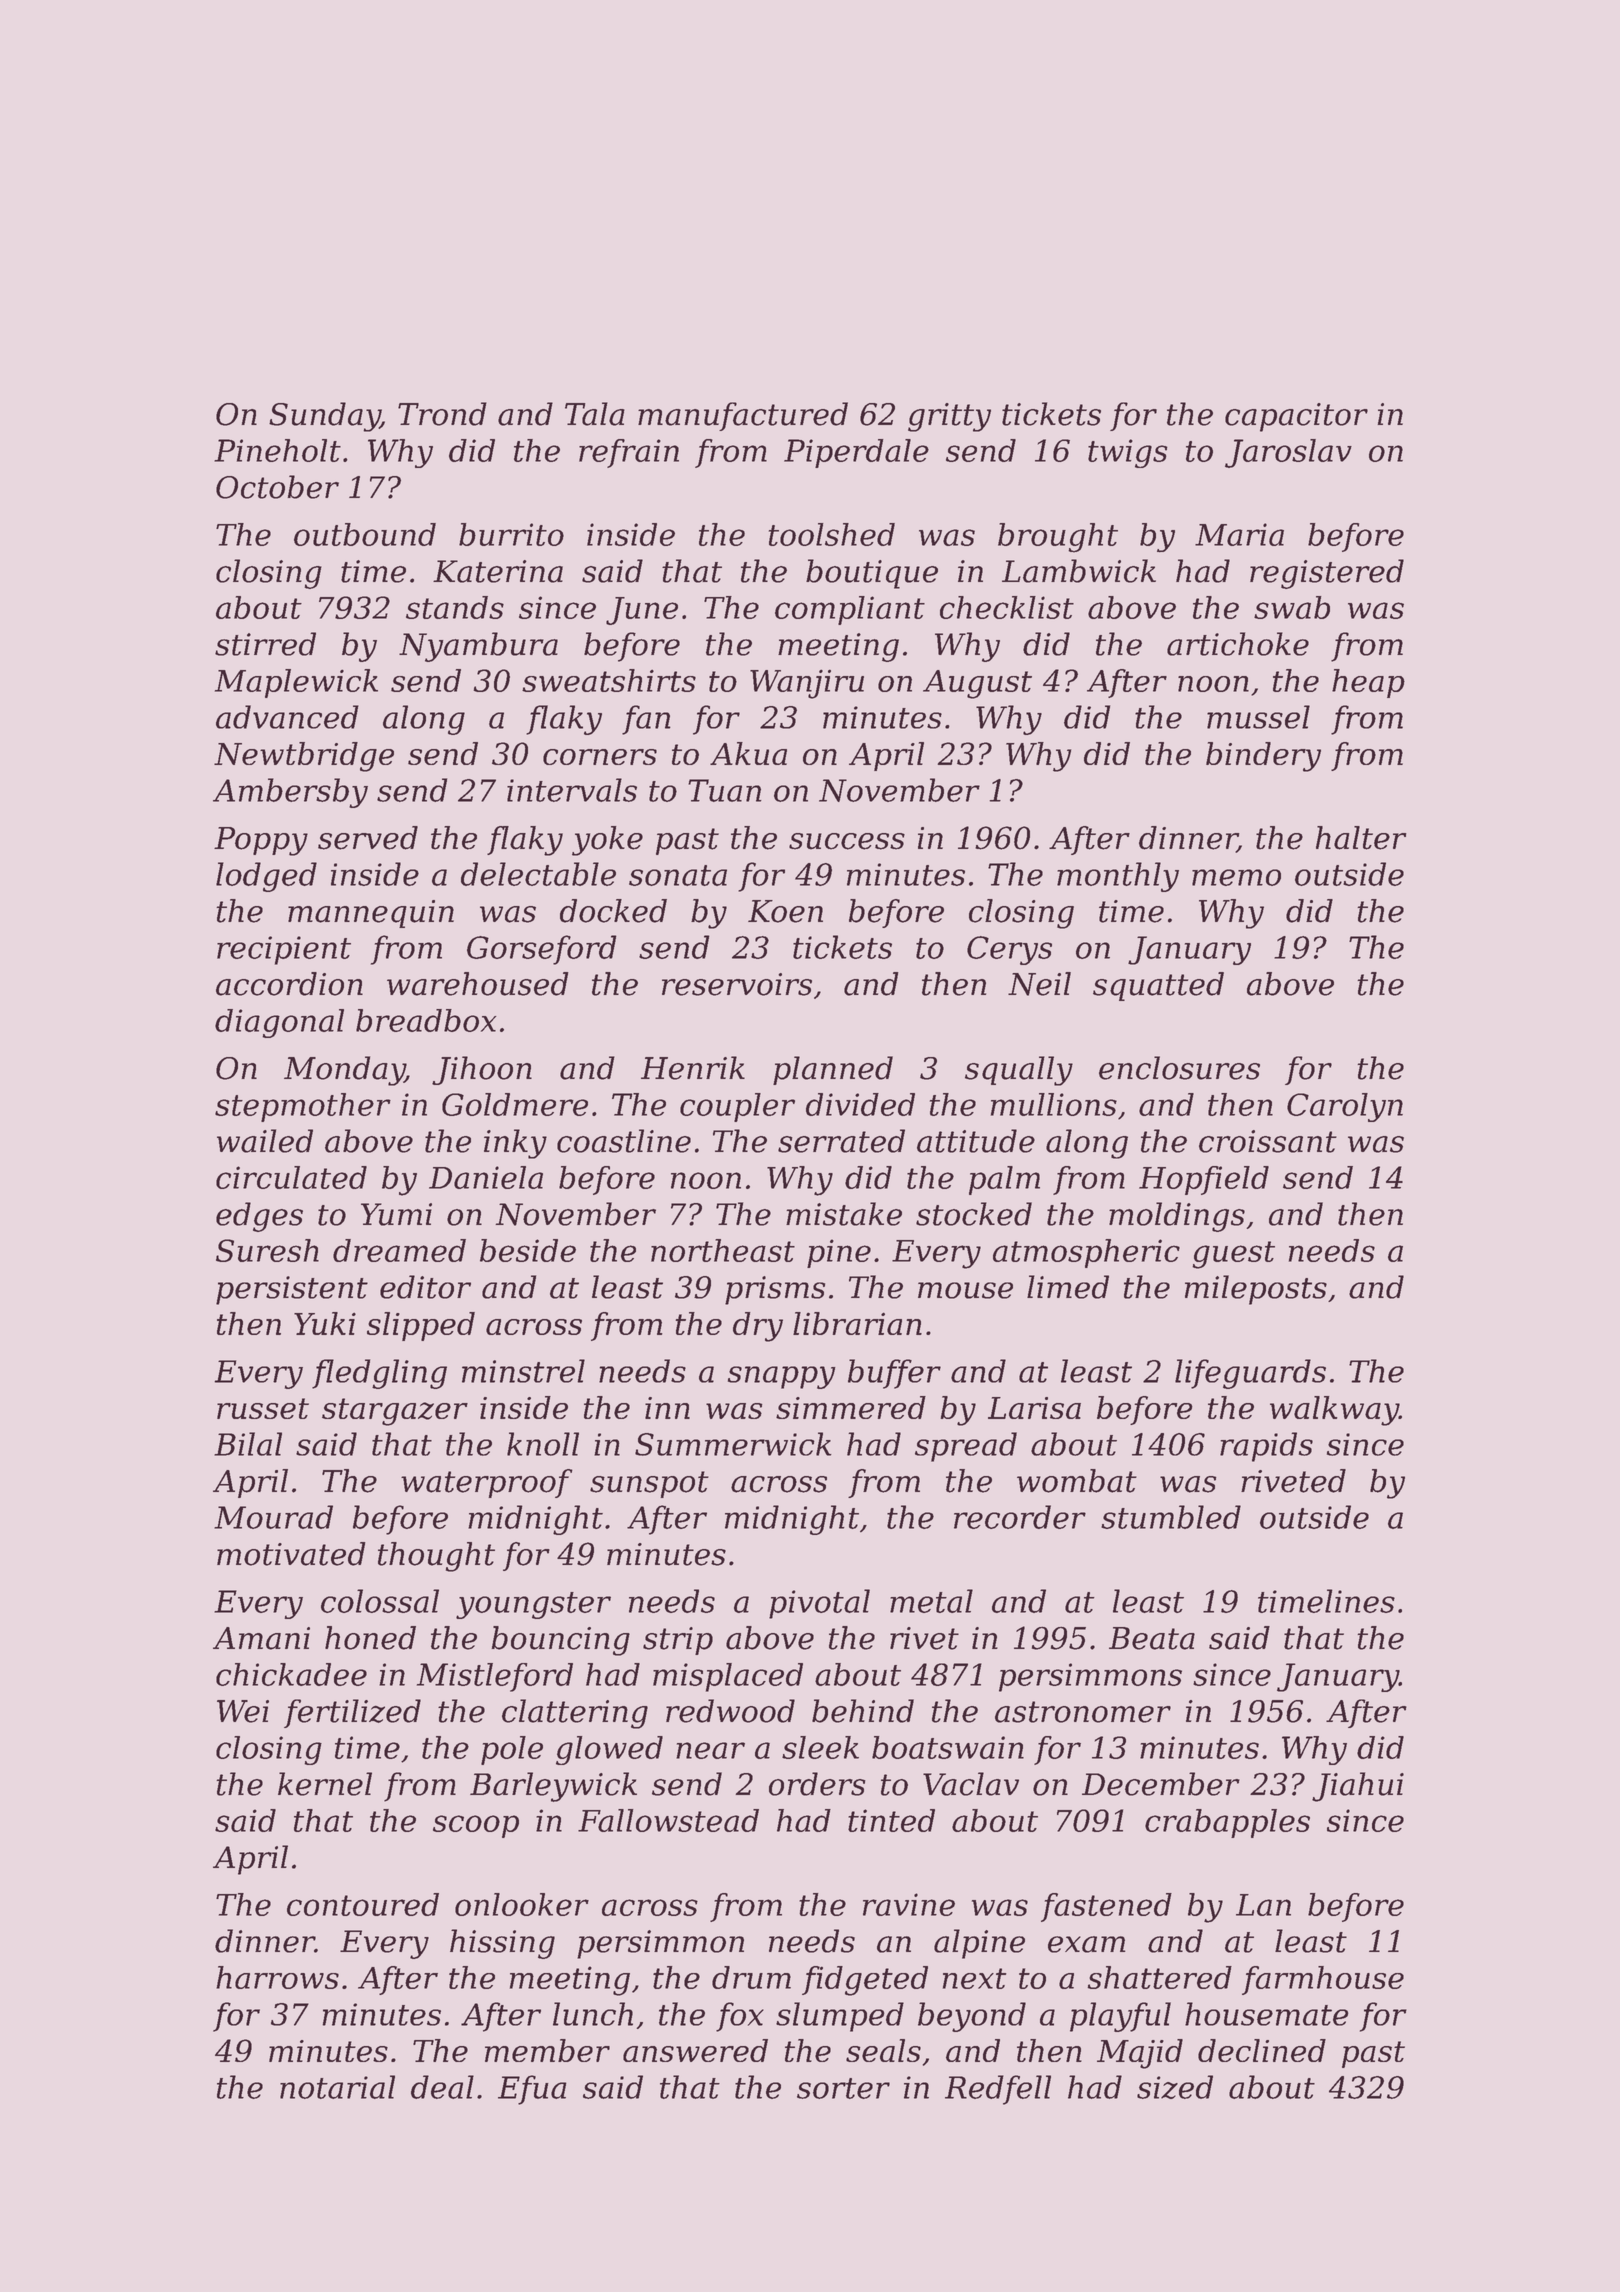 This screenshot has height=2292, width=1620. I want to click on Daniela, so click(486, 1177).
